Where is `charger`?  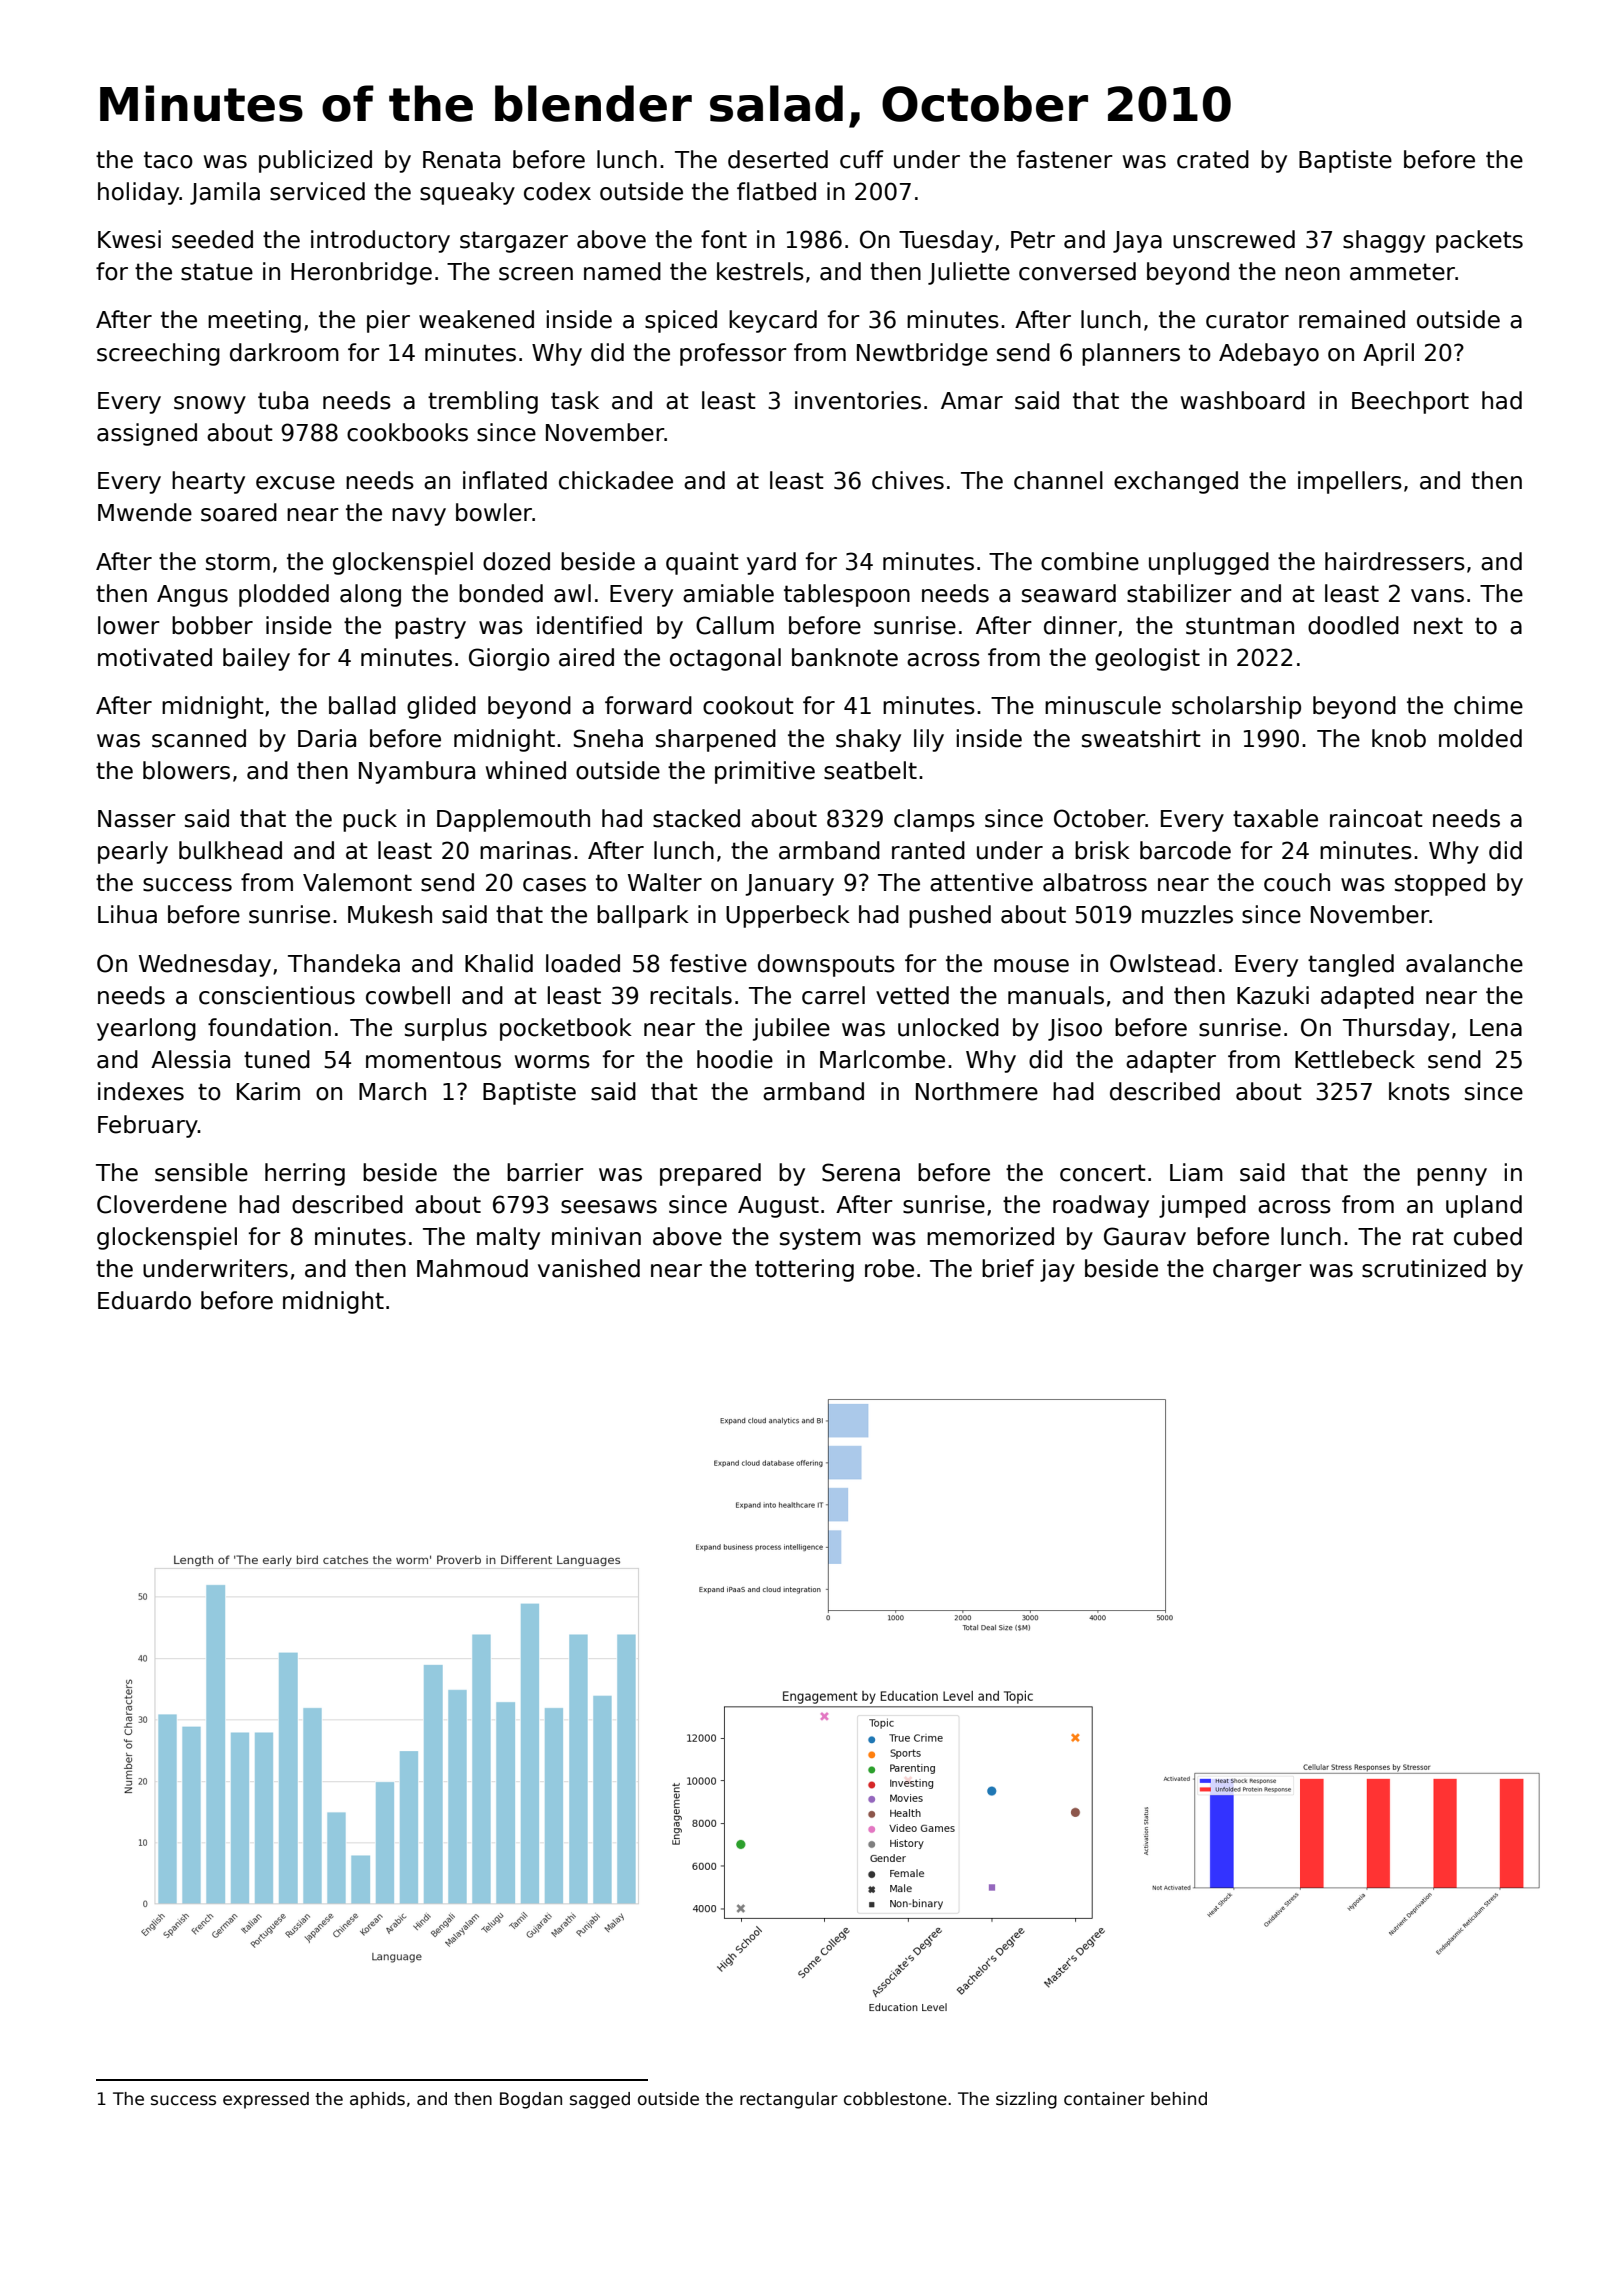
charger is located at coordinates (1257, 1270).
